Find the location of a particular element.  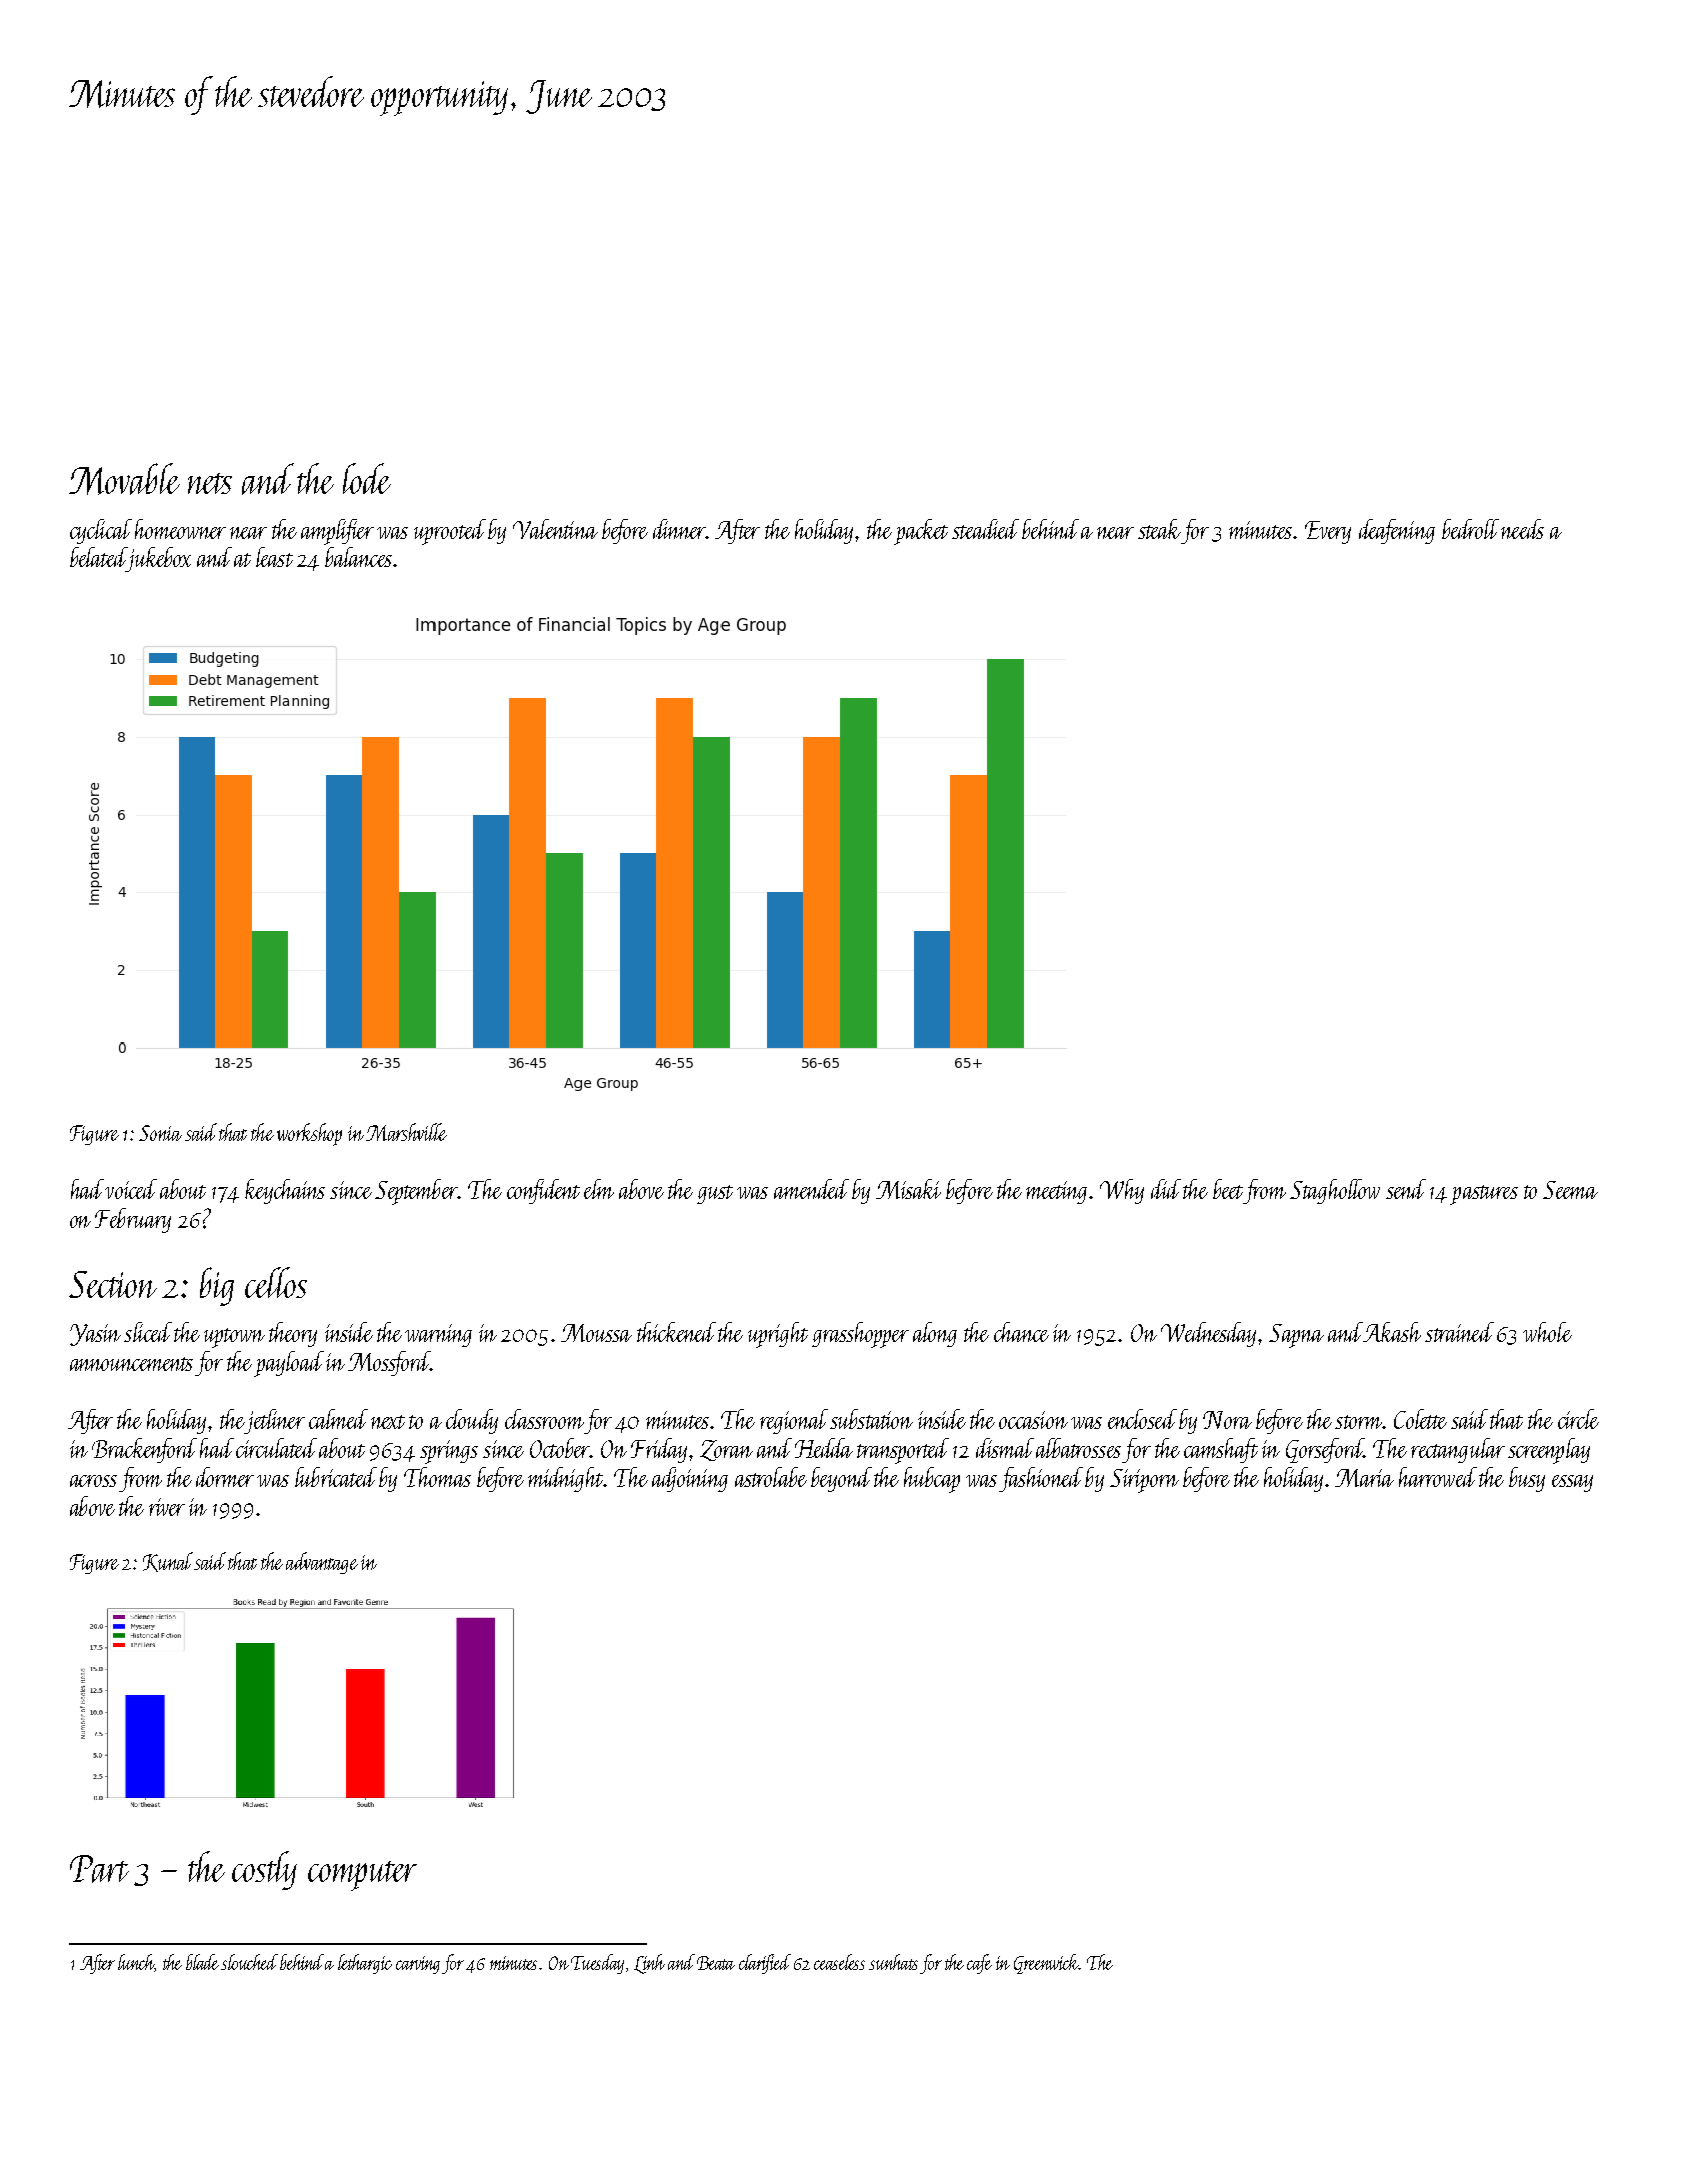

Marshville is located at coordinates (406, 1132).
